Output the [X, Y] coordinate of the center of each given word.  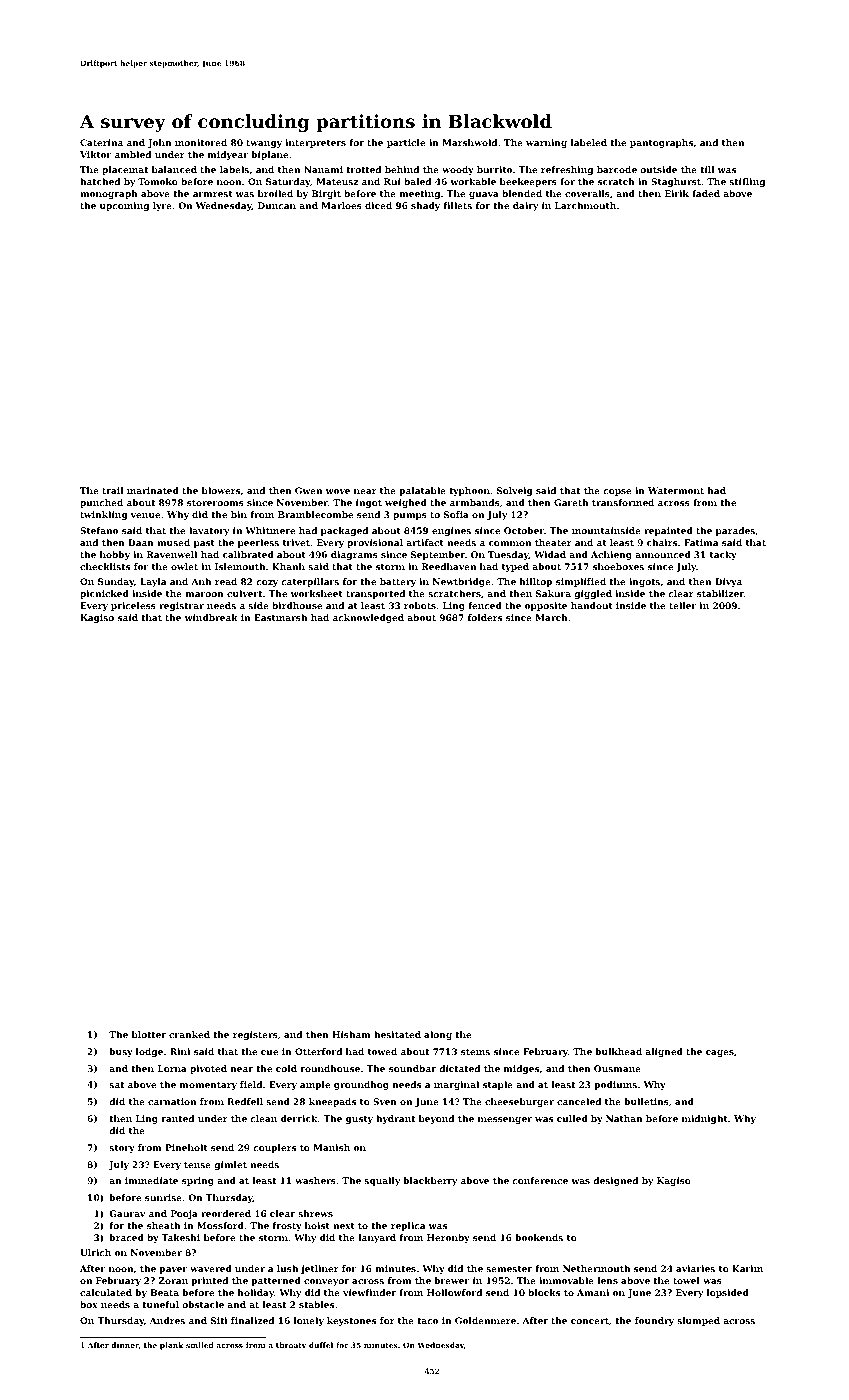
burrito [494, 169]
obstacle [203, 1304]
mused [173, 542]
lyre [162, 206]
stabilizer [720, 593]
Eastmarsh [280, 617]
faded [706, 193]
